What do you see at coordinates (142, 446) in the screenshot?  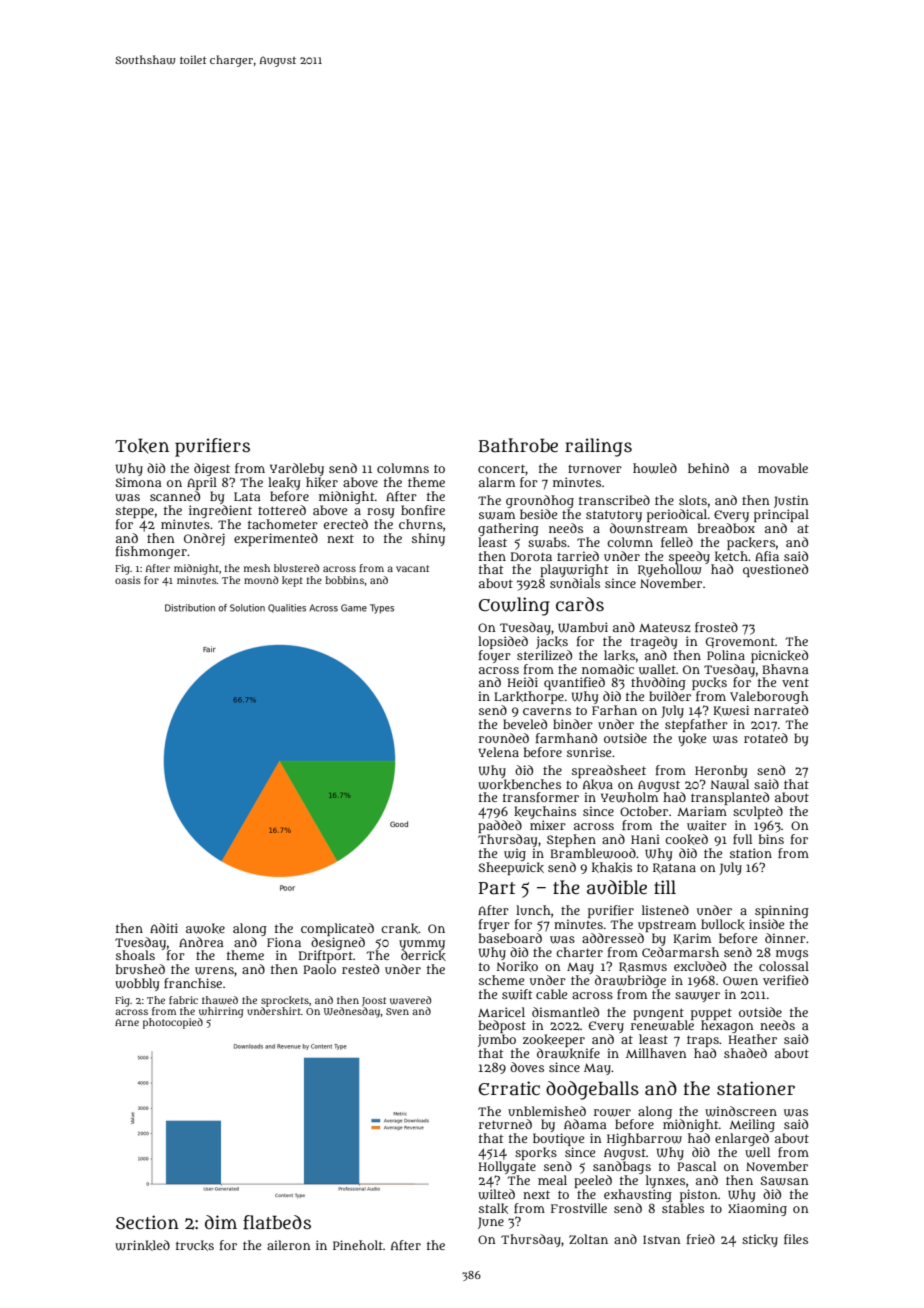 I see `Token` at bounding box center [142, 446].
